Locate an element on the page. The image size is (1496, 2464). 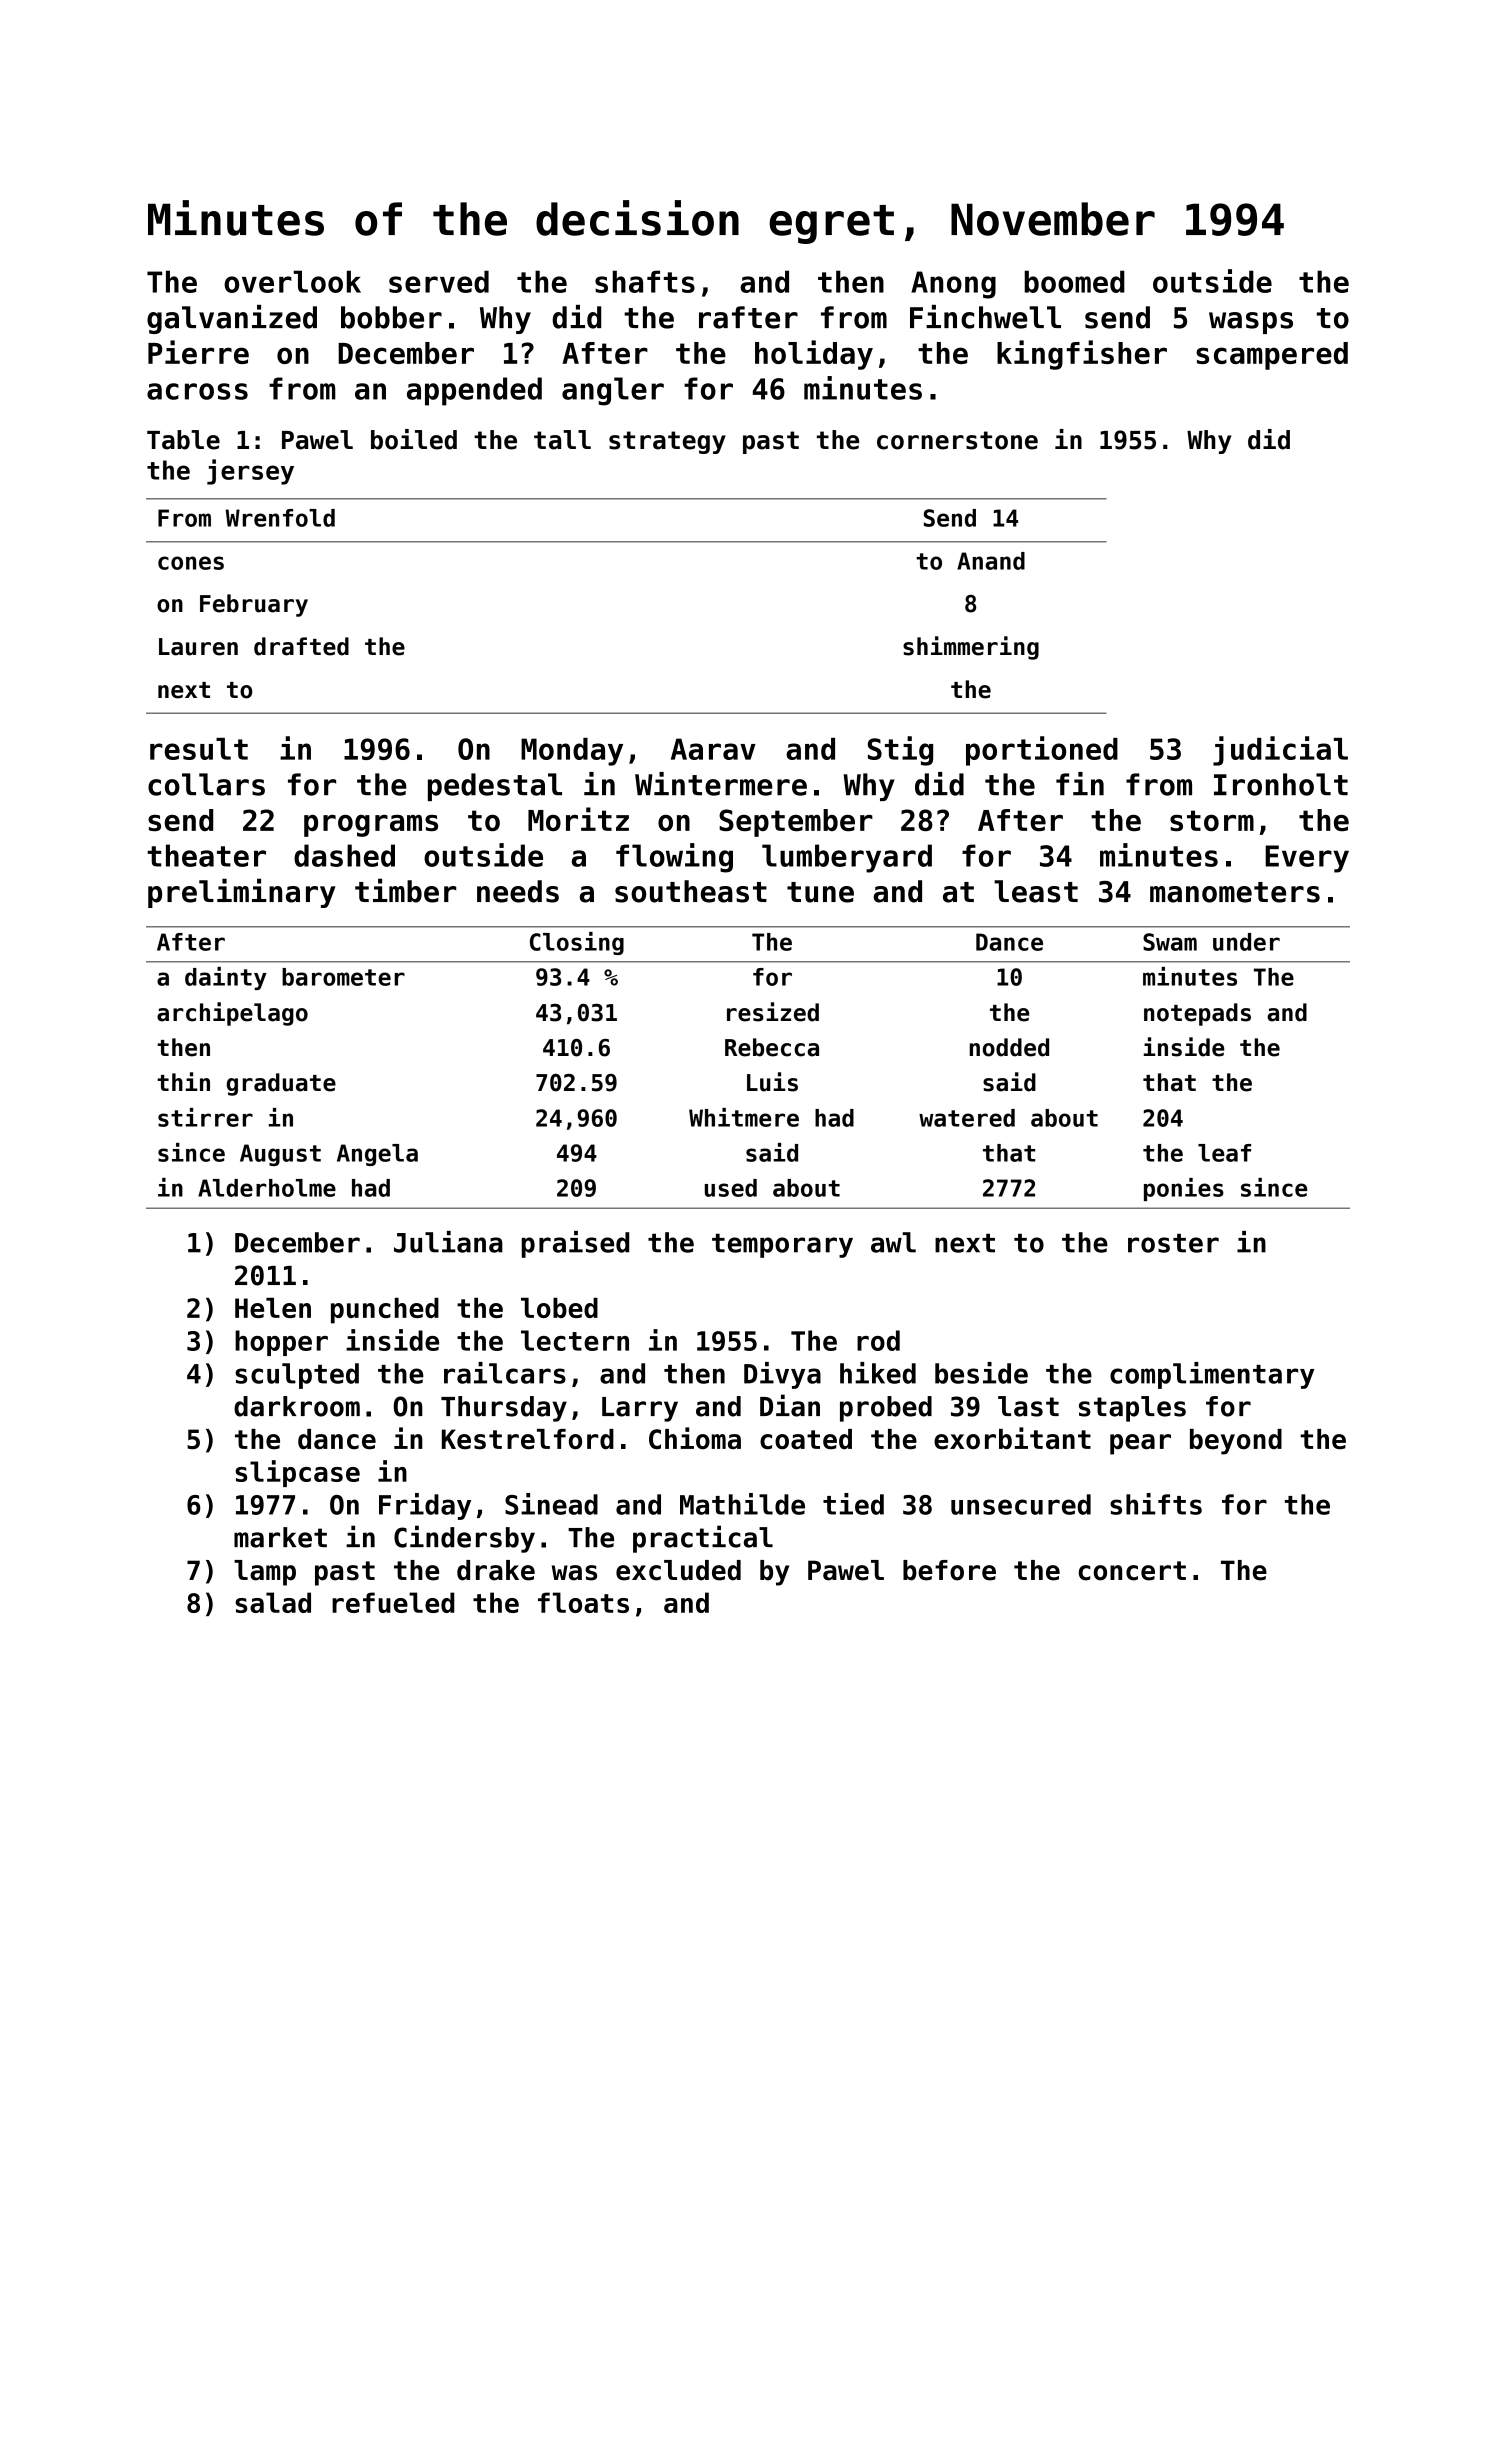
Moritz is located at coordinates (578, 819).
